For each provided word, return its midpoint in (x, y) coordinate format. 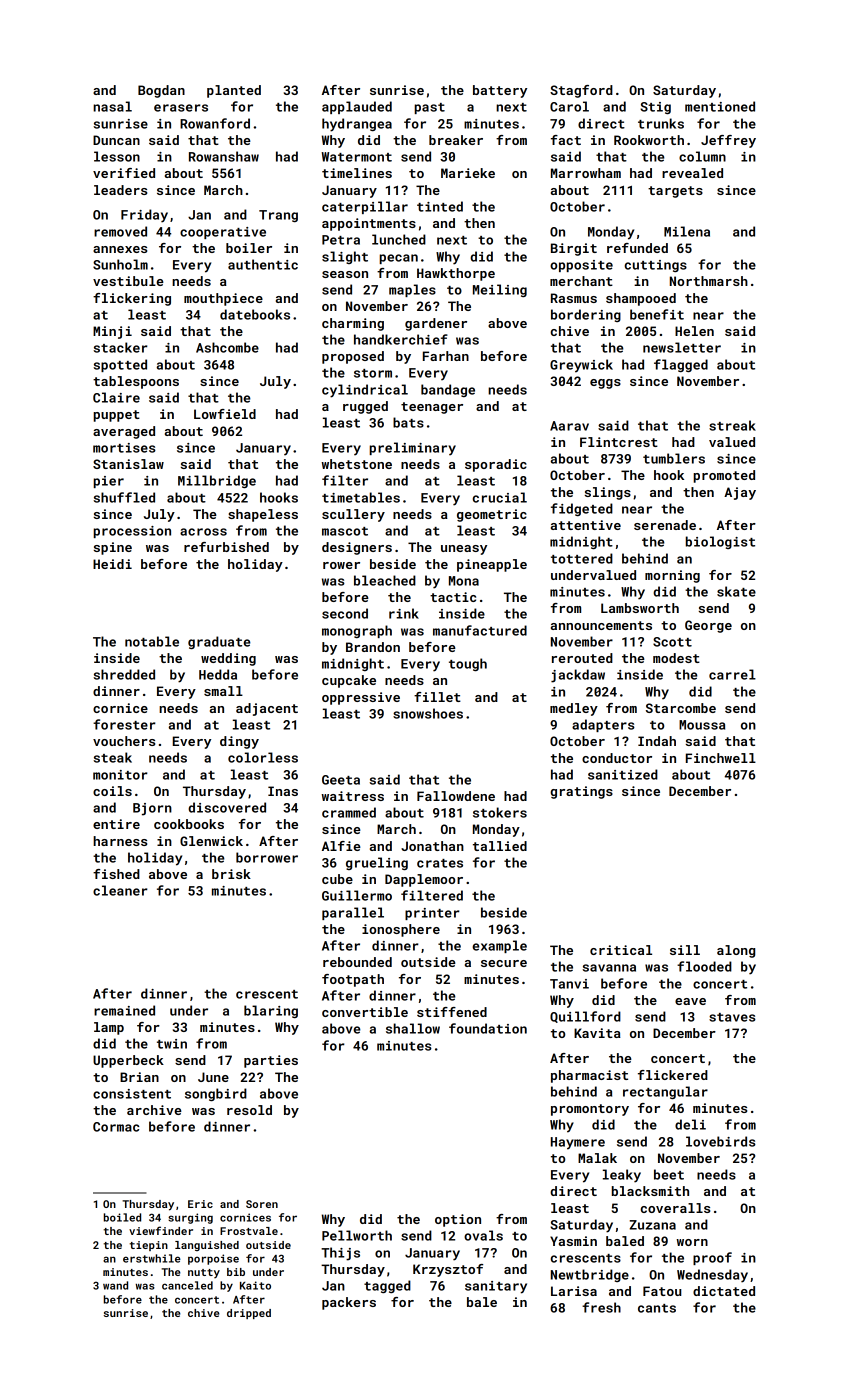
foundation (488, 1028)
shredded (124, 674)
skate (736, 591)
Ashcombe (227, 347)
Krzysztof (448, 1270)
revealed (692, 173)
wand (115, 1285)
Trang (278, 216)
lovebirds (721, 1141)
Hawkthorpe (456, 274)
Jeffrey (728, 141)
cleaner (120, 890)
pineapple (492, 565)
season (345, 274)
